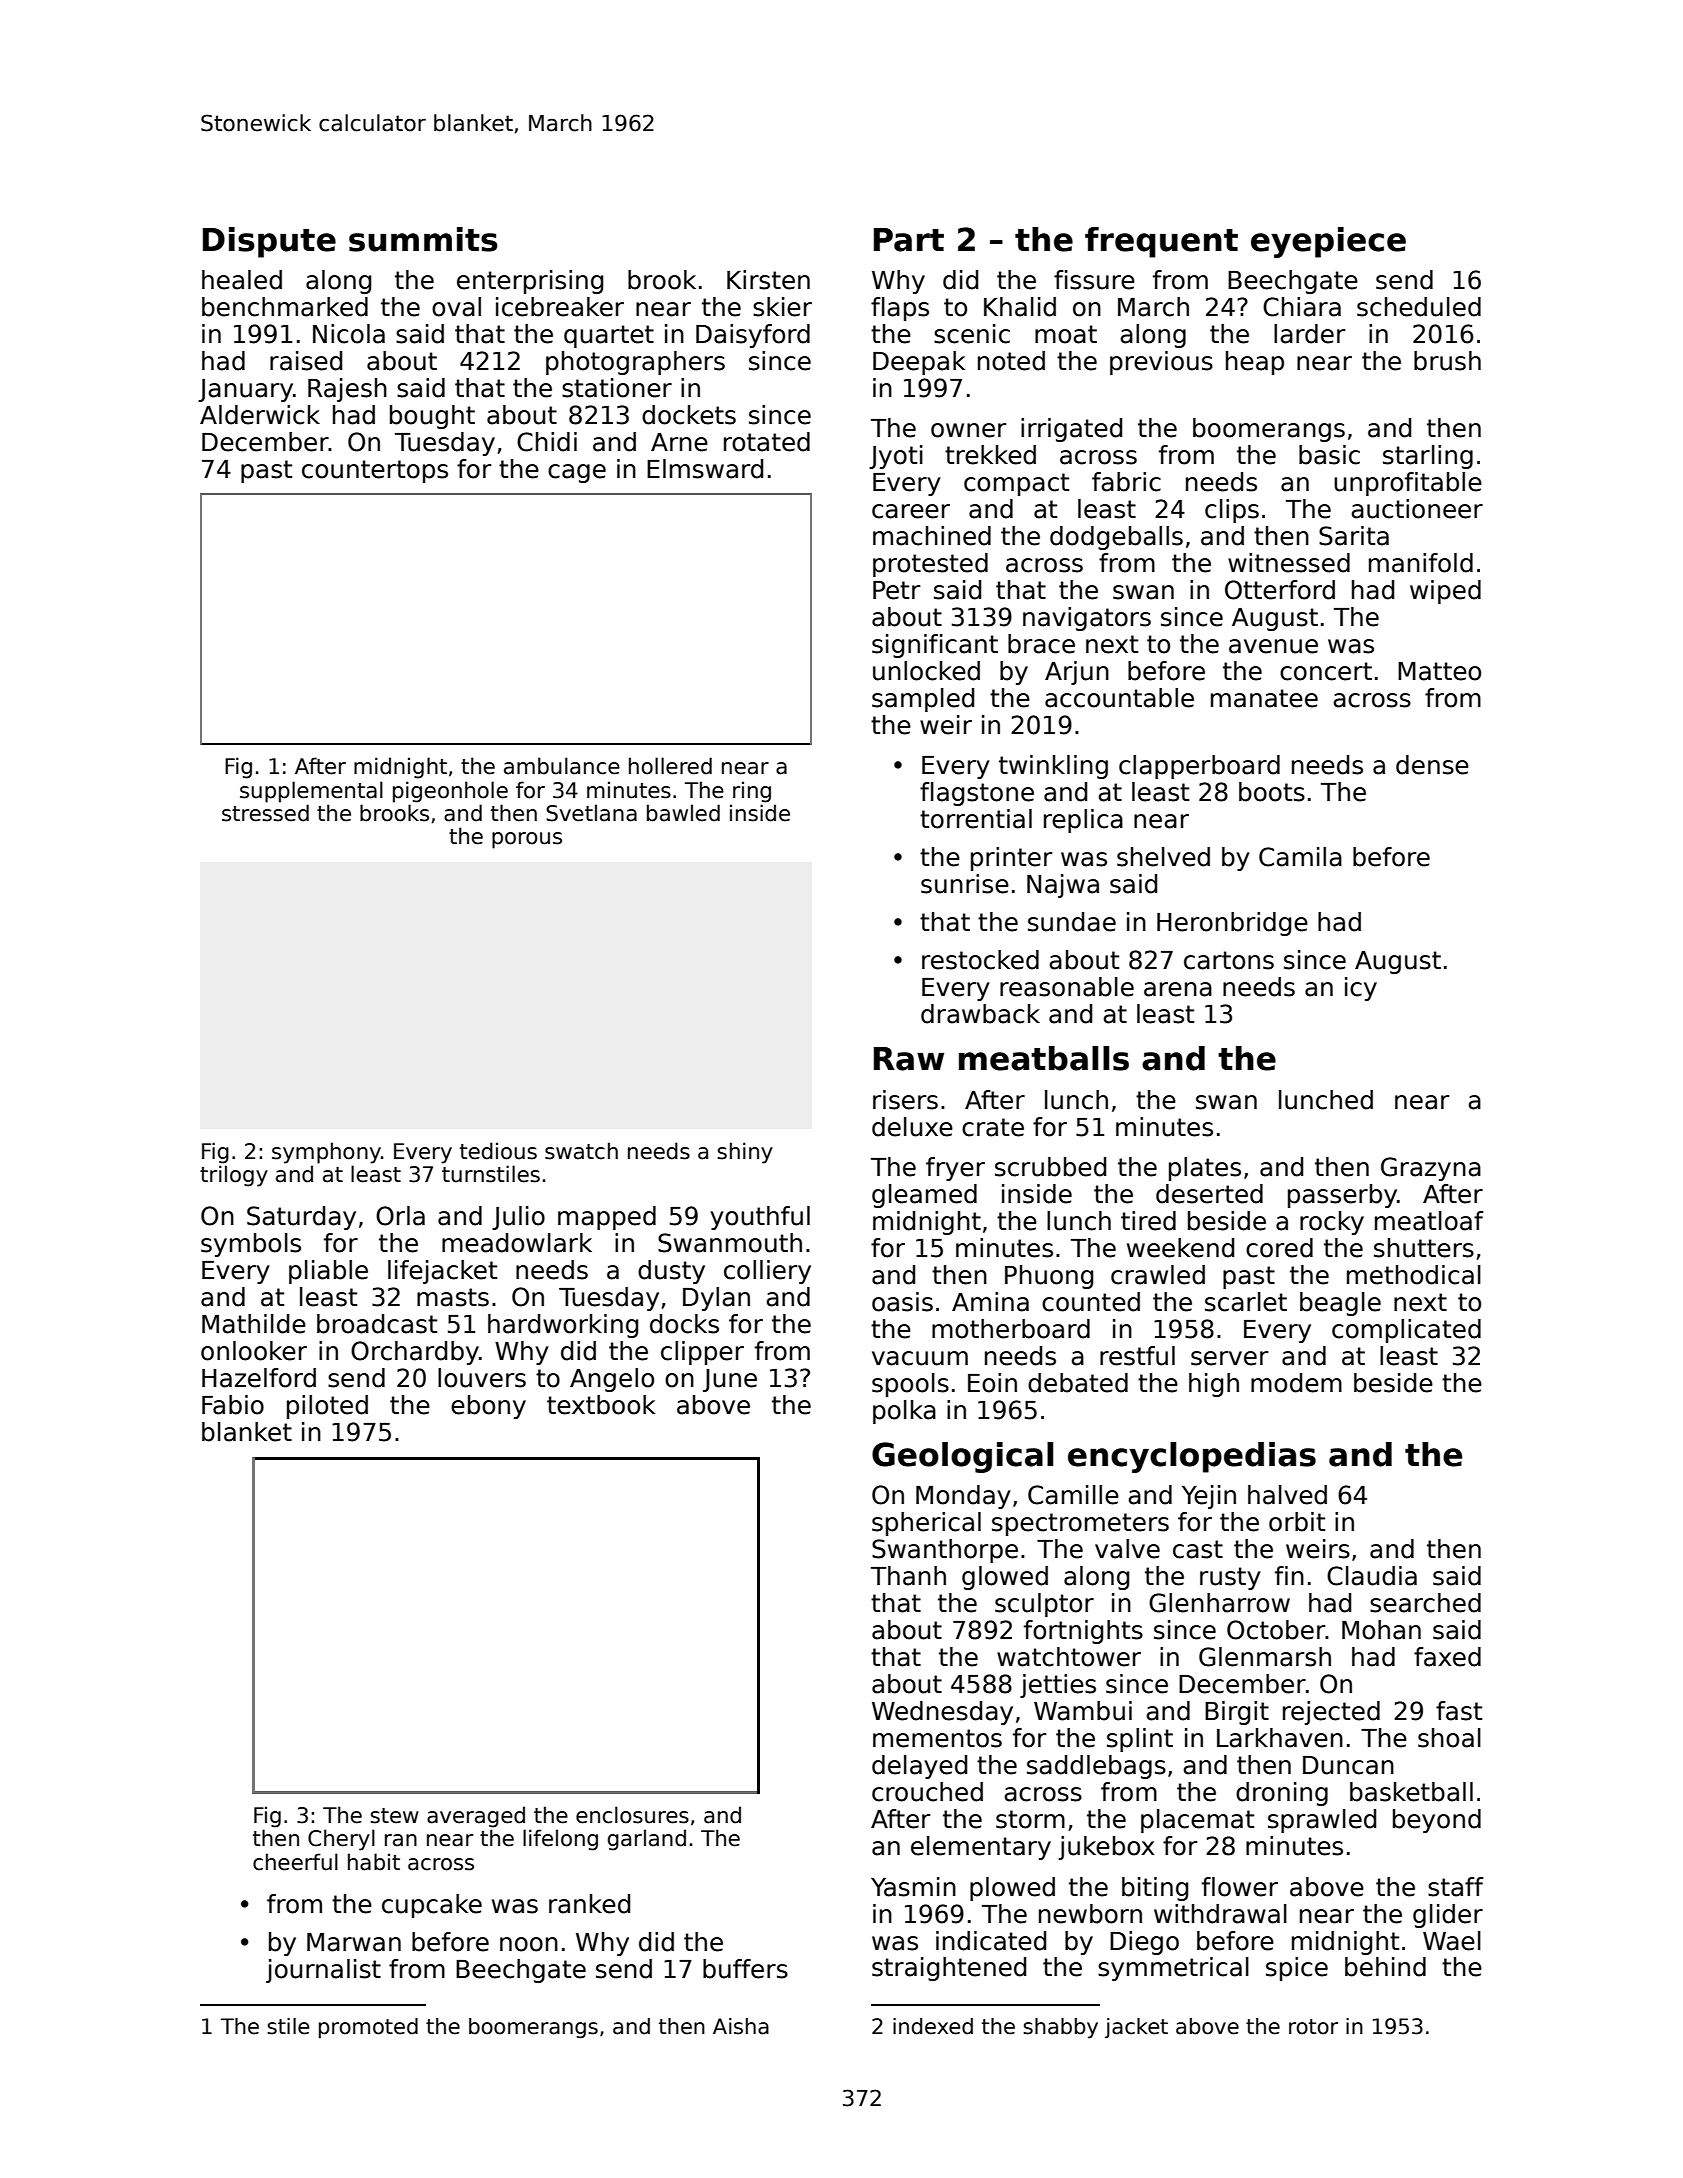 This document has height=2178, width=1683. Describe the element at coordinates (498, 1151) in the document. I see `tedious` at that location.
